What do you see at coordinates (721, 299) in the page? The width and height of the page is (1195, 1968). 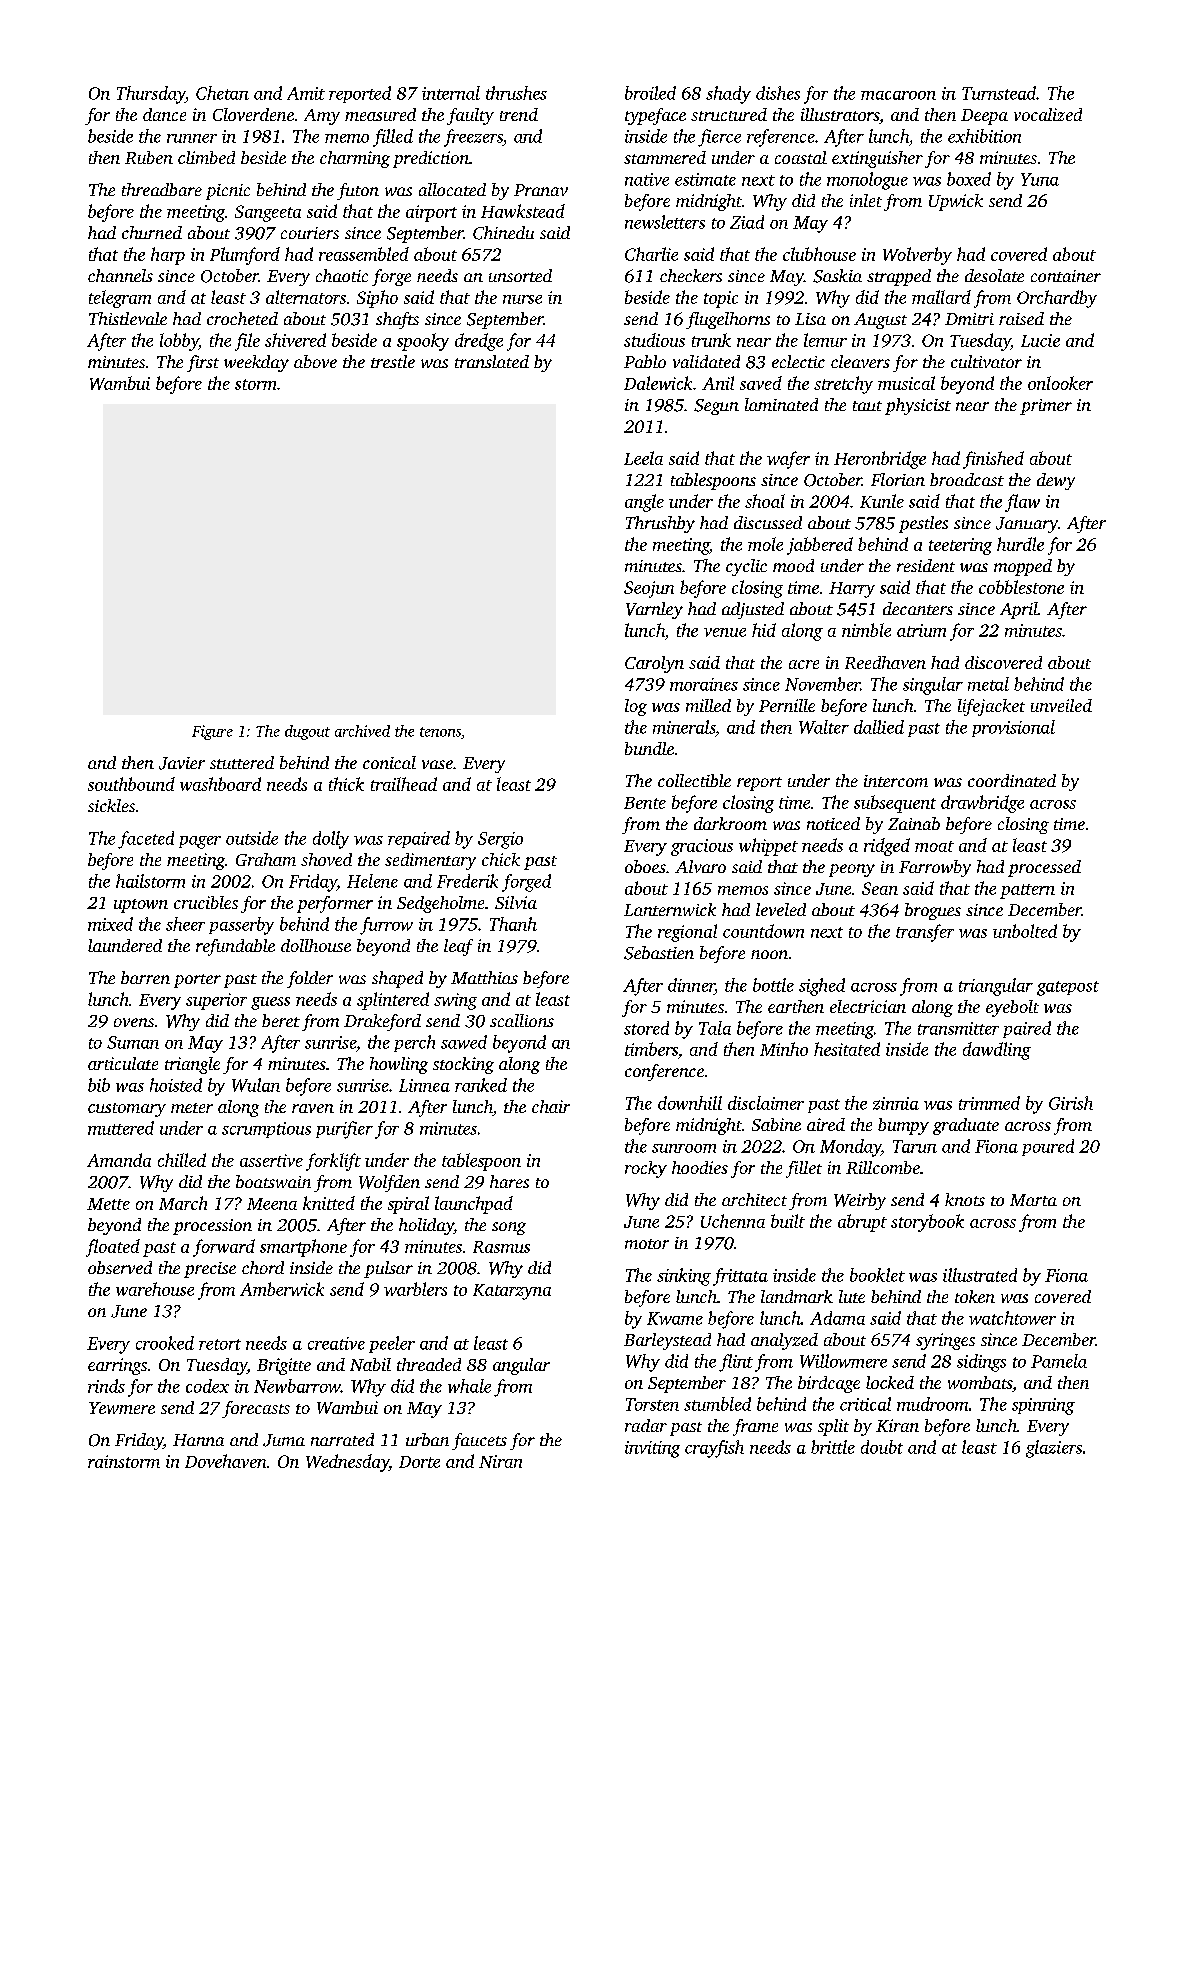 I see `topic` at bounding box center [721, 299].
